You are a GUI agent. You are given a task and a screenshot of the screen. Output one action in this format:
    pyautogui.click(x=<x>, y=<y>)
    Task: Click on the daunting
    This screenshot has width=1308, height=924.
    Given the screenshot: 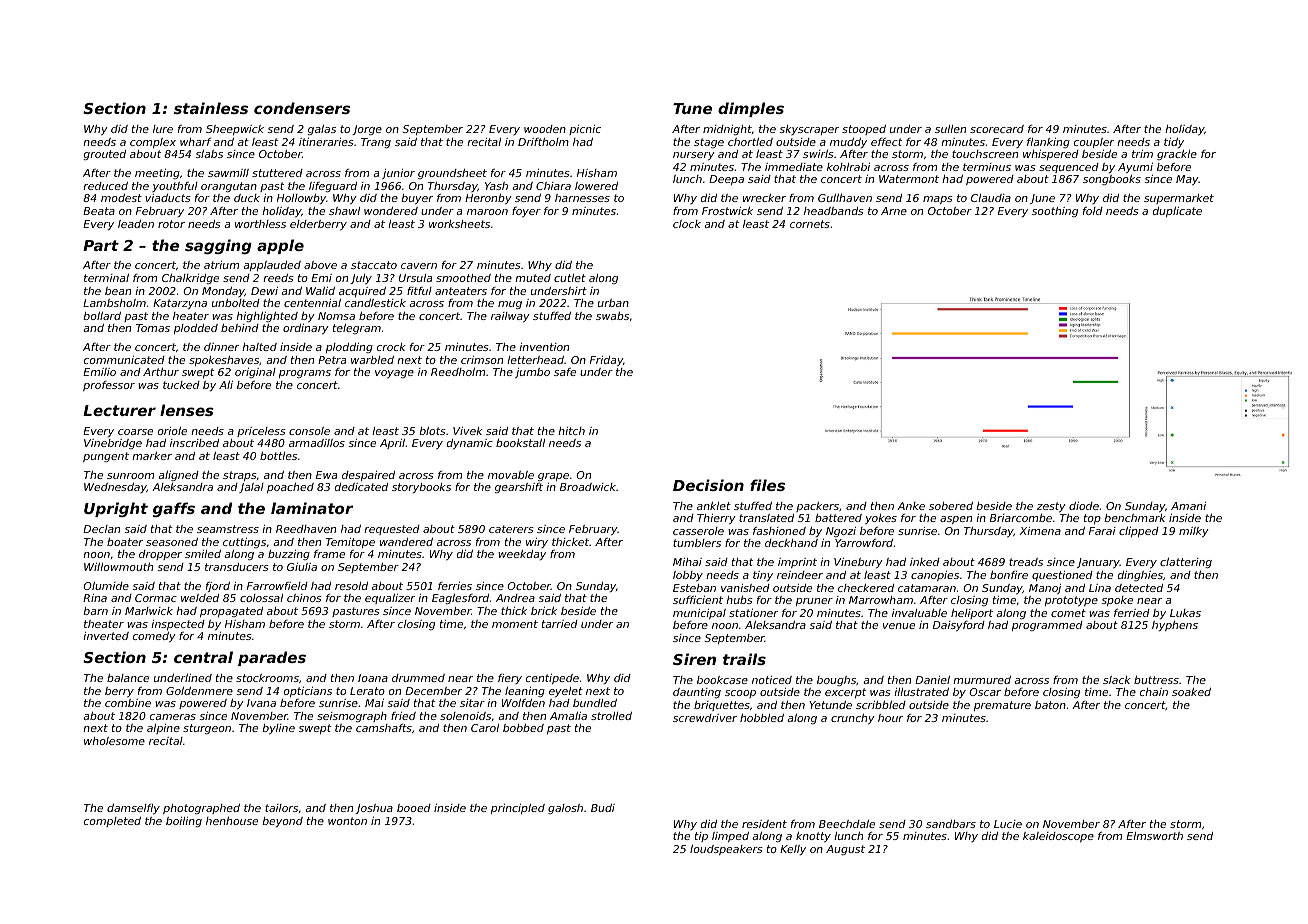 What is the action you would take?
    pyautogui.click(x=697, y=693)
